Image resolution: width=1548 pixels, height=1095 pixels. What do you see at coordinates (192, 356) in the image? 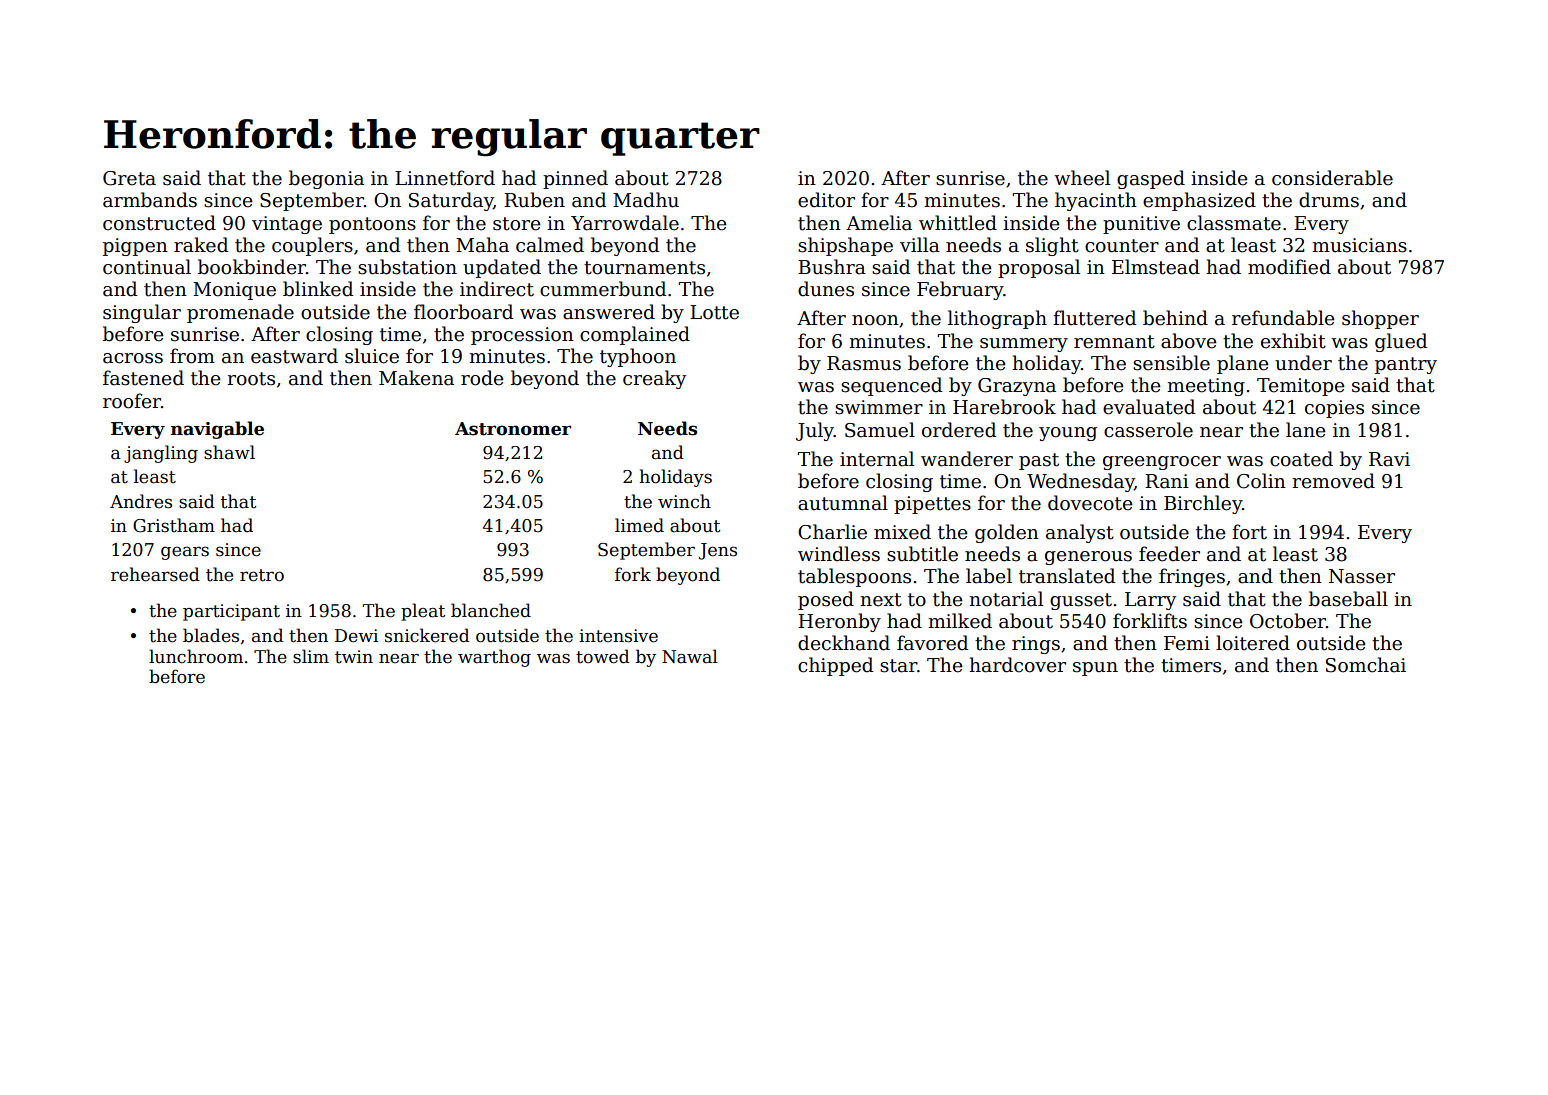
I see `from` at bounding box center [192, 356].
